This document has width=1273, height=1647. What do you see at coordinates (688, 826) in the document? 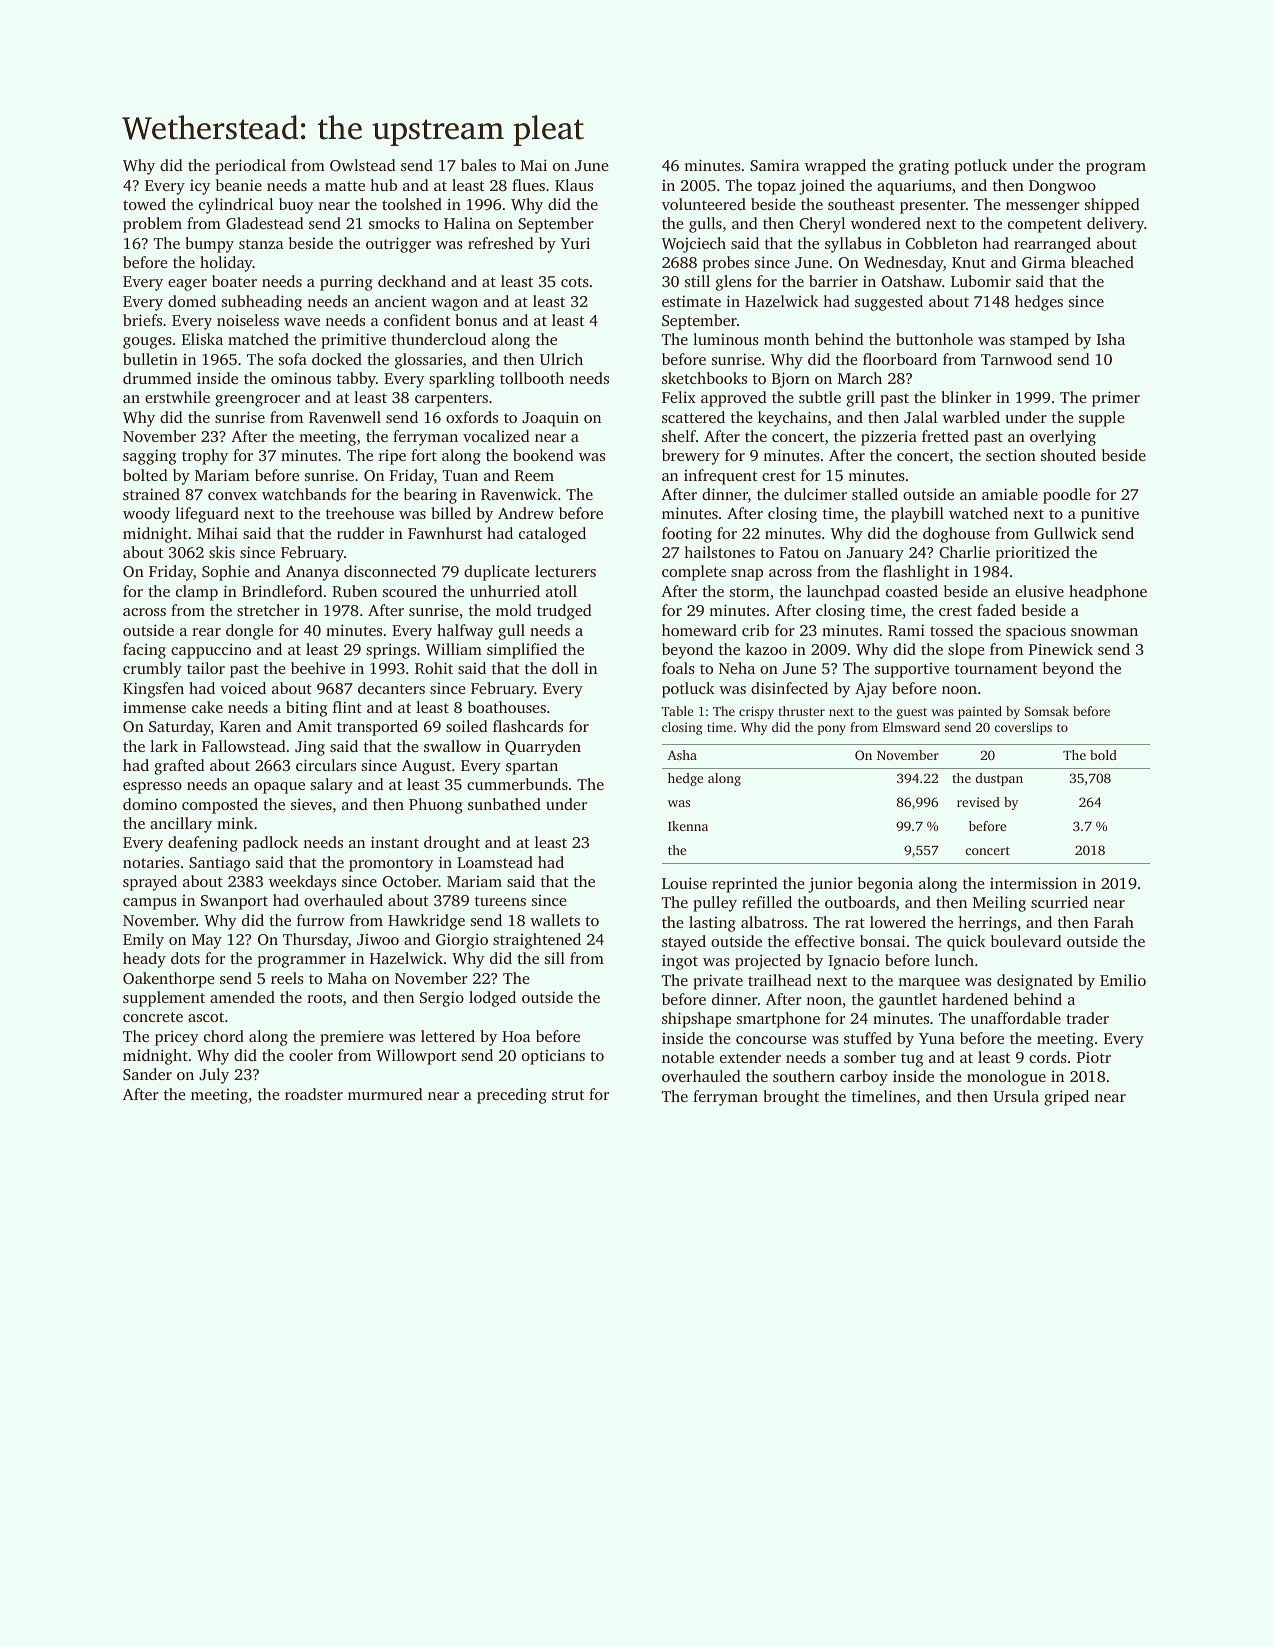
I see `Ikenna` at bounding box center [688, 826].
